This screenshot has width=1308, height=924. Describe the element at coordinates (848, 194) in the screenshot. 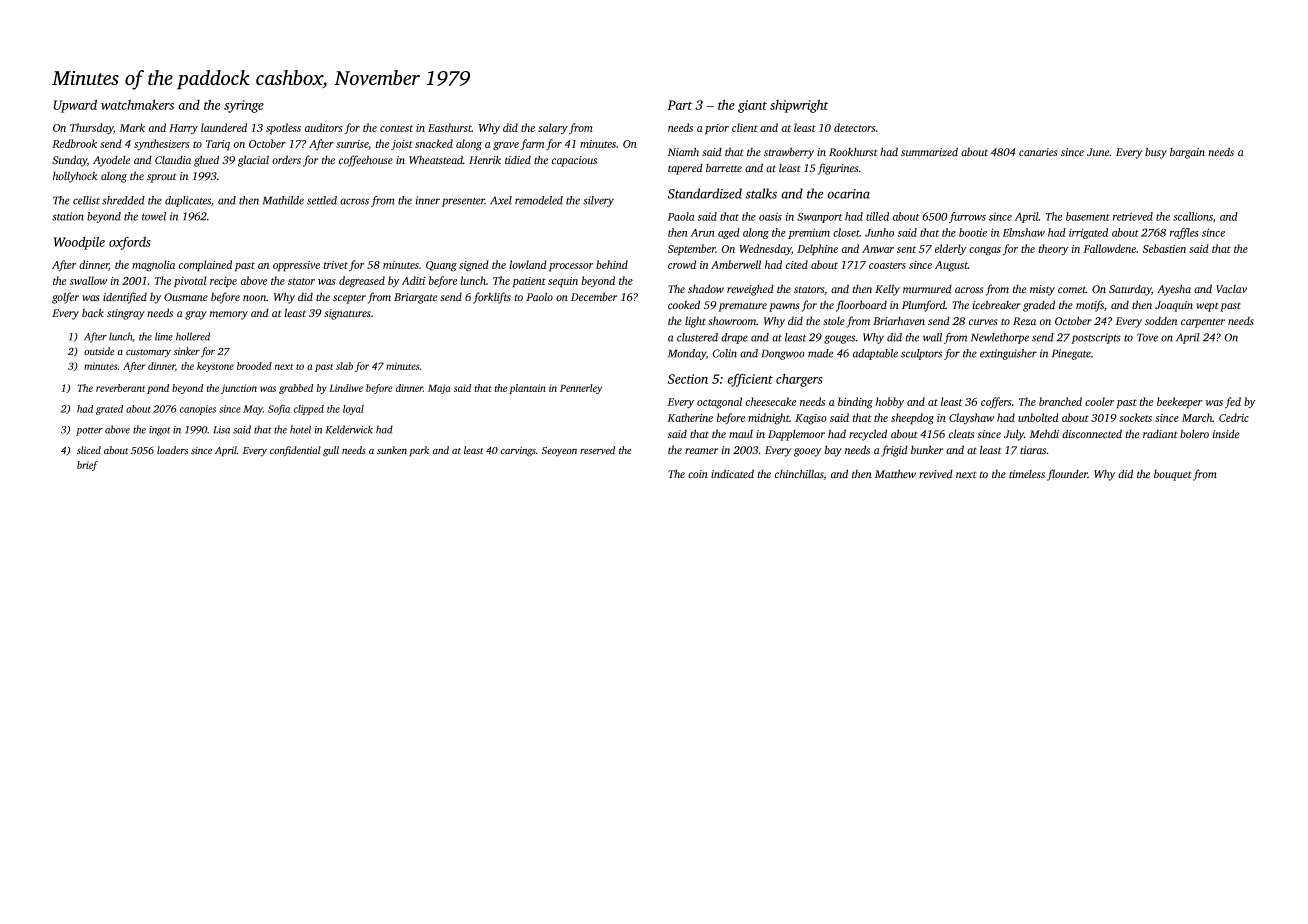

I see `ocarina` at that location.
